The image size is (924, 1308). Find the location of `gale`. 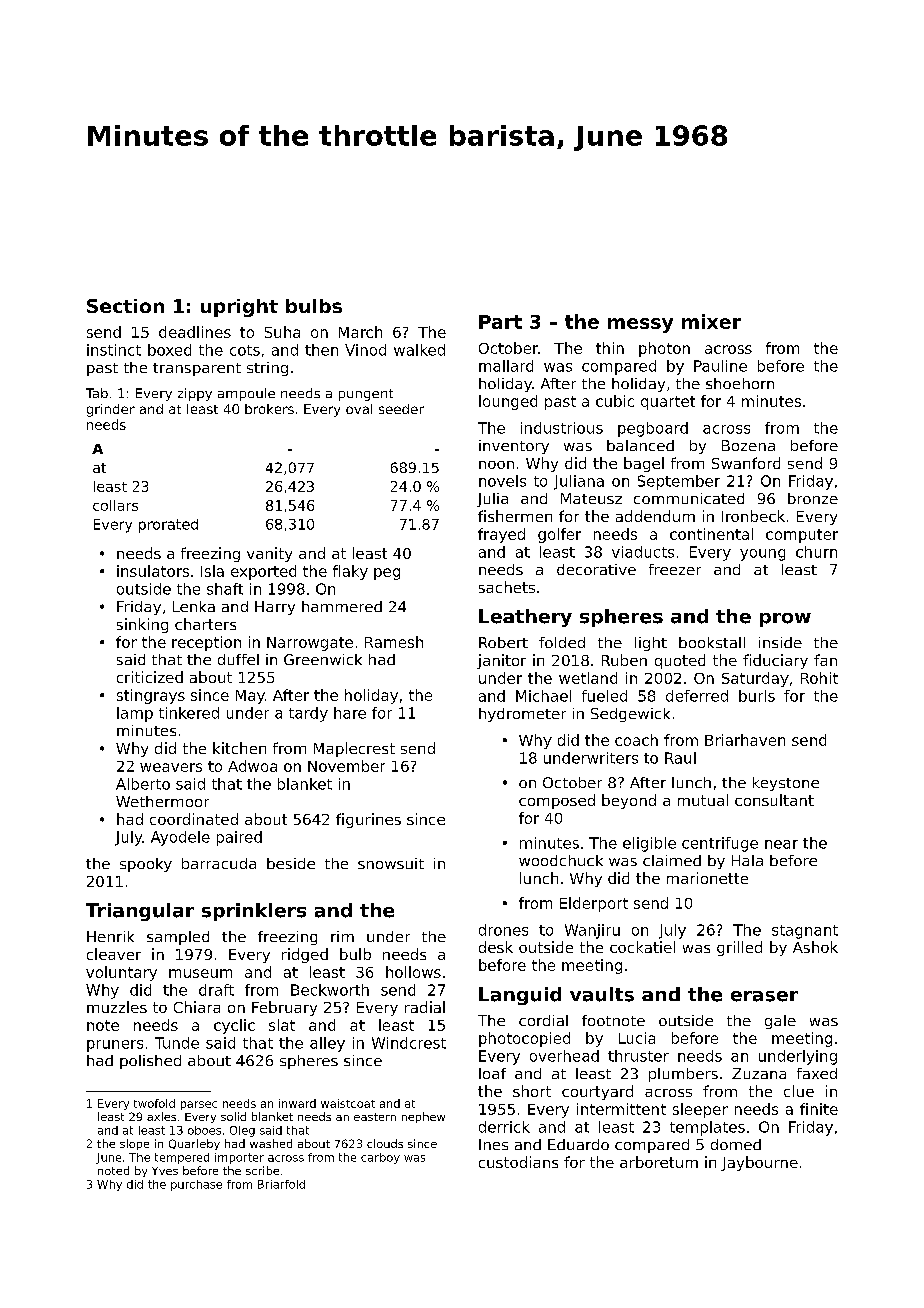

gale is located at coordinates (780, 1022).
